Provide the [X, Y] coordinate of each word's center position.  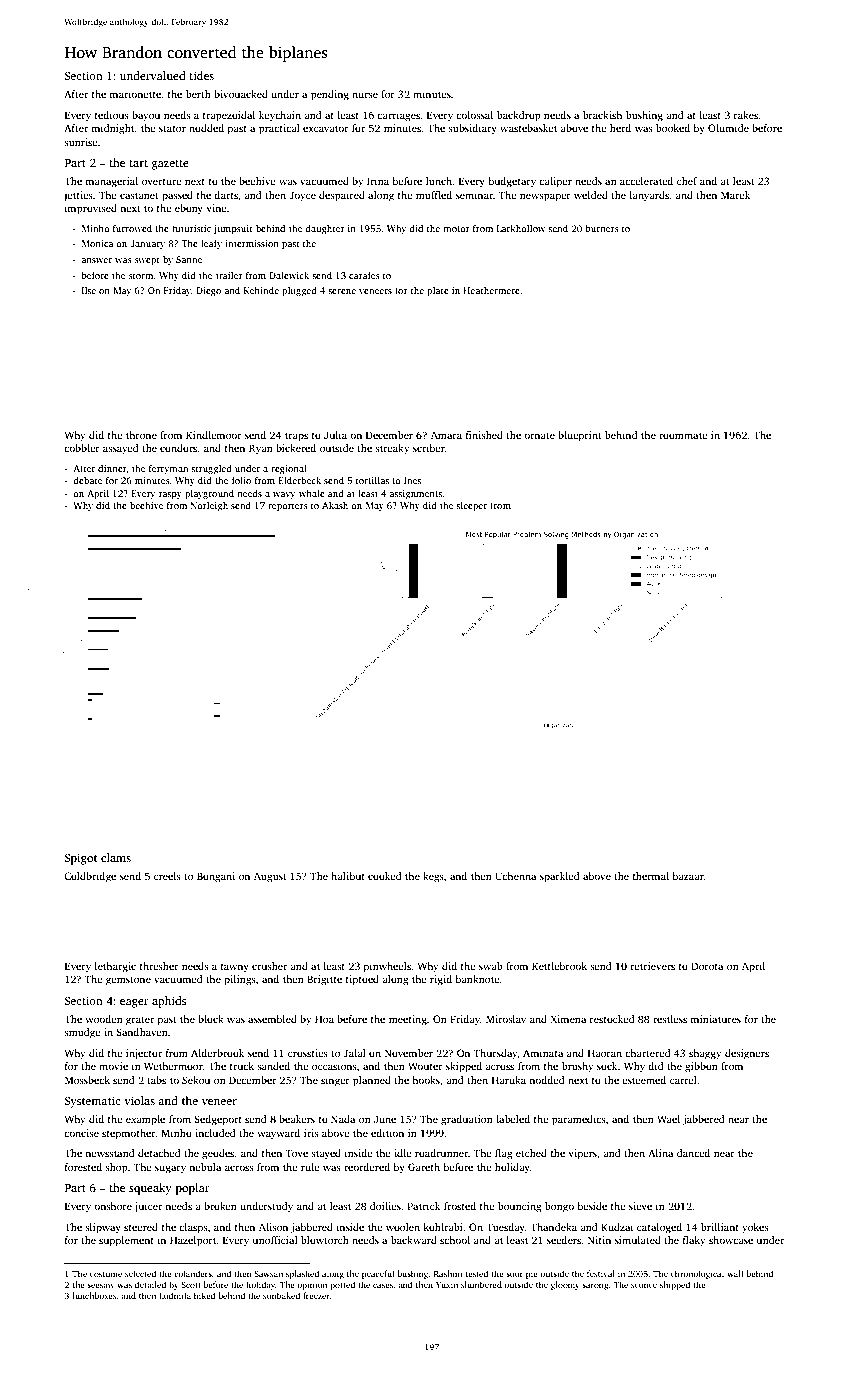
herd [620, 128]
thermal [651, 876]
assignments [415, 494]
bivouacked [241, 94]
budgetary [512, 182]
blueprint [580, 436]
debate [87, 480]
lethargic [115, 967]
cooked [385, 876]
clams [116, 857]
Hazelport [193, 1241]
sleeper [471, 506]
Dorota [707, 966]
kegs [433, 877]
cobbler [82, 448]
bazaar [688, 876]
